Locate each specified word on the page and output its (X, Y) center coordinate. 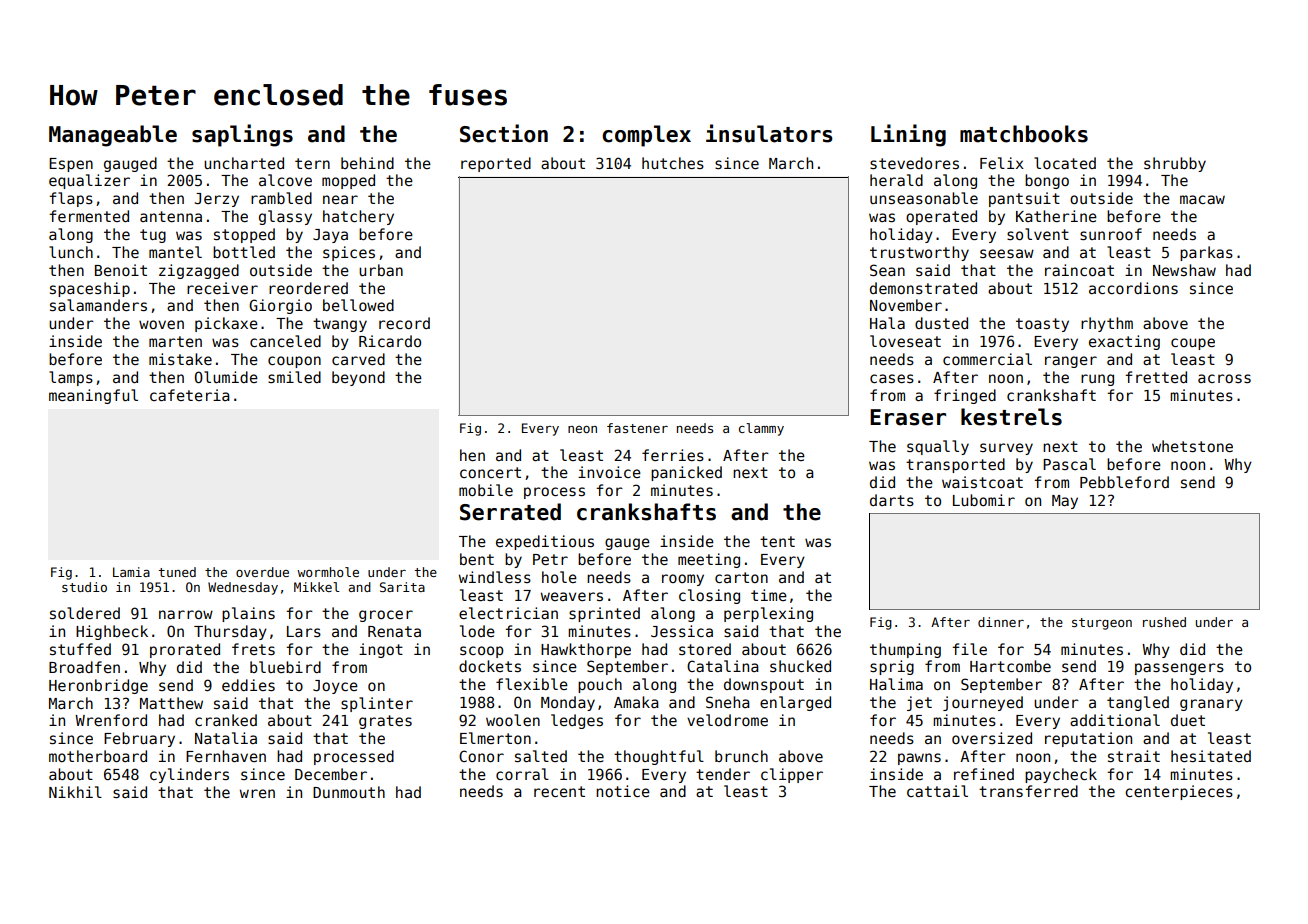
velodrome (727, 720)
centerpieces (1179, 792)
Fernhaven (226, 756)
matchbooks (1024, 134)
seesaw (1007, 253)
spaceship (90, 289)
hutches (673, 163)
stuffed (80, 649)
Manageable (113, 136)
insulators (769, 133)
